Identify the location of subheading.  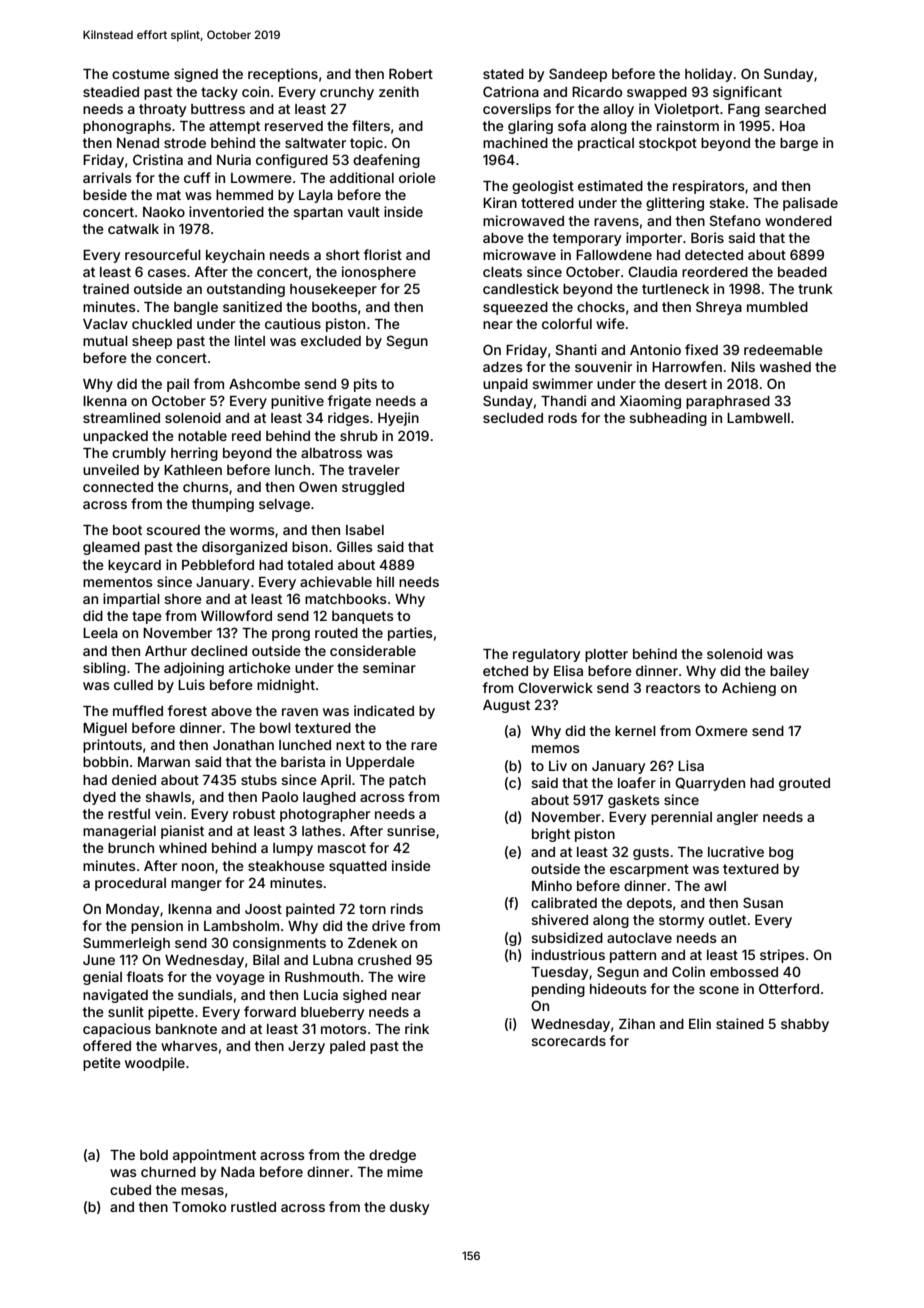
(668, 419).
